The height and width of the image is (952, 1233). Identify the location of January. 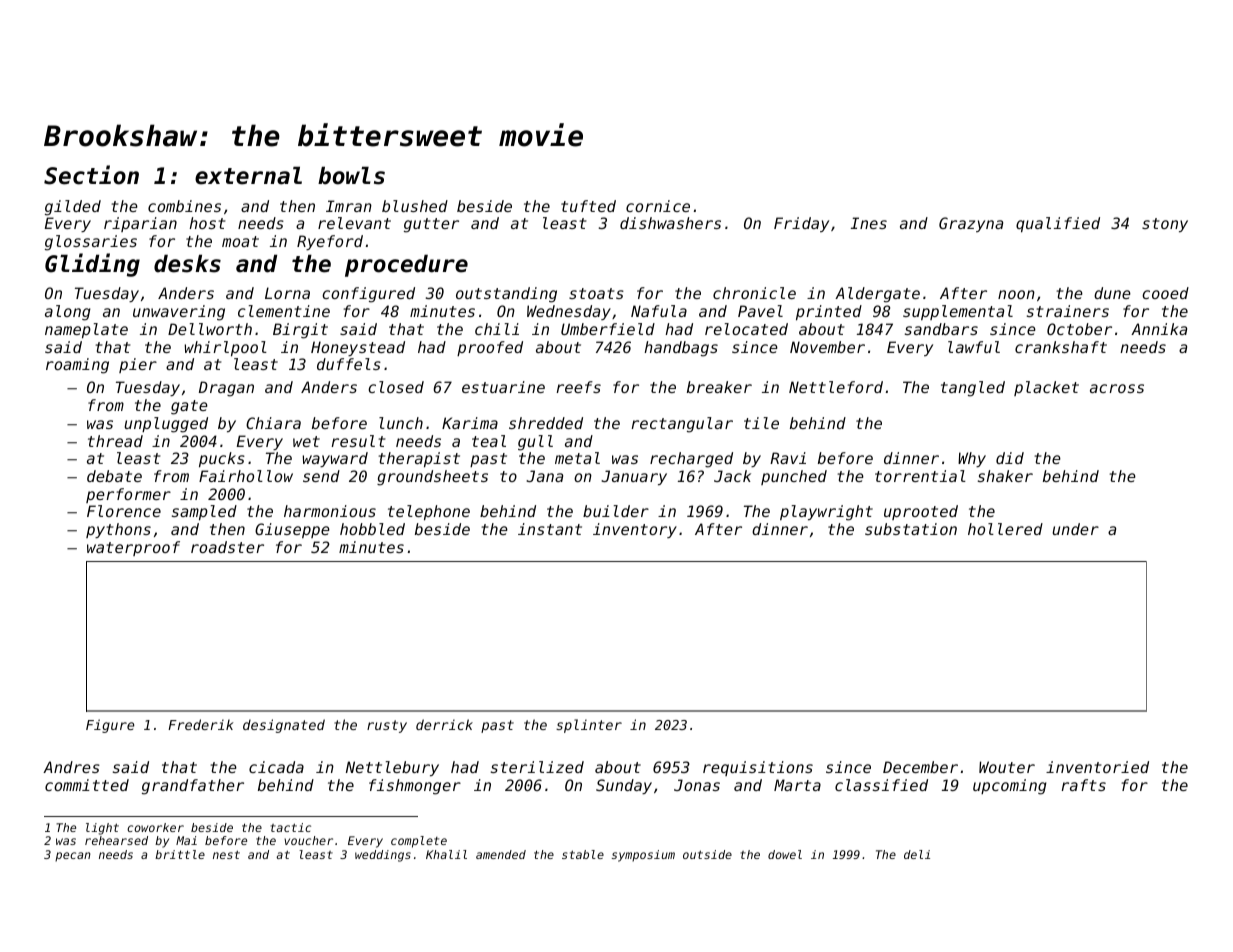
(634, 477).
